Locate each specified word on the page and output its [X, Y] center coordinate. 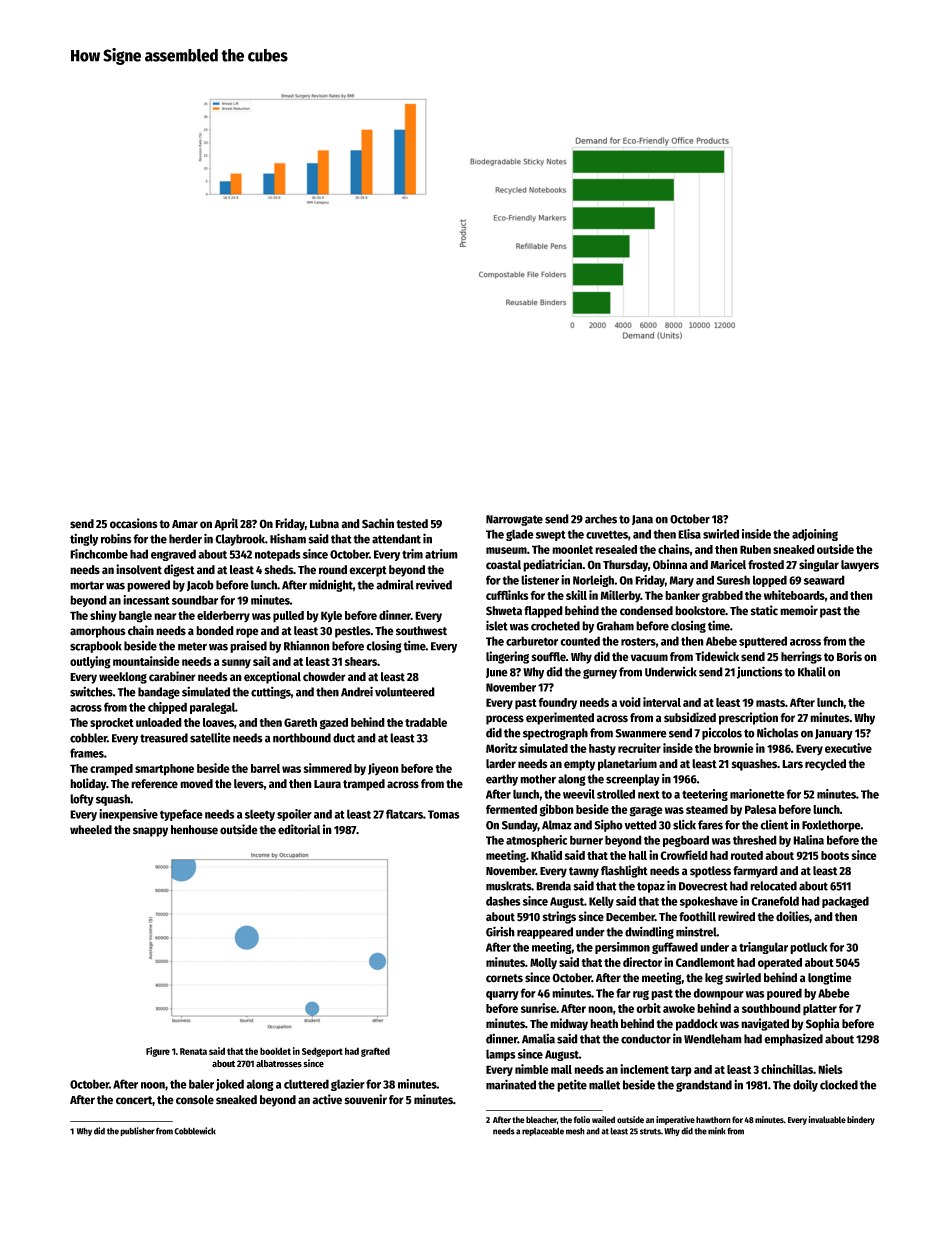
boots [835, 855]
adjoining [815, 535]
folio [582, 1119]
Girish [500, 931]
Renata [193, 1051]
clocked [839, 1085]
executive [848, 748]
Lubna [324, 524]
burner [586, 840]
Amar [185, 524]
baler [201, 1084]
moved [196, 784]
